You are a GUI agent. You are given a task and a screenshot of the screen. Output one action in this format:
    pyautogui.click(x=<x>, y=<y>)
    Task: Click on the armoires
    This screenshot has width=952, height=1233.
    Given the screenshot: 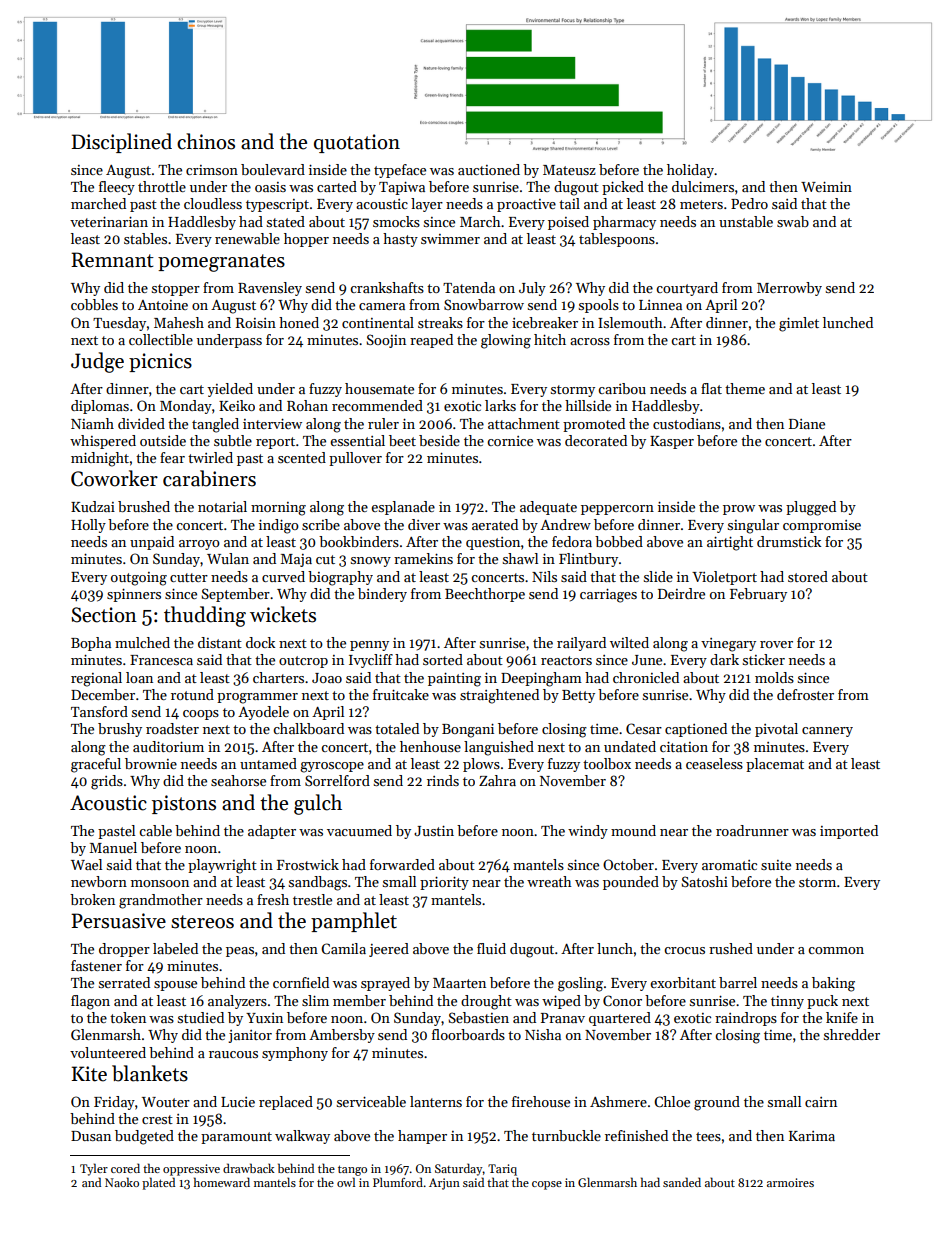 What is the action you would take?
    pyautogui.click(x=790, y=1182)
